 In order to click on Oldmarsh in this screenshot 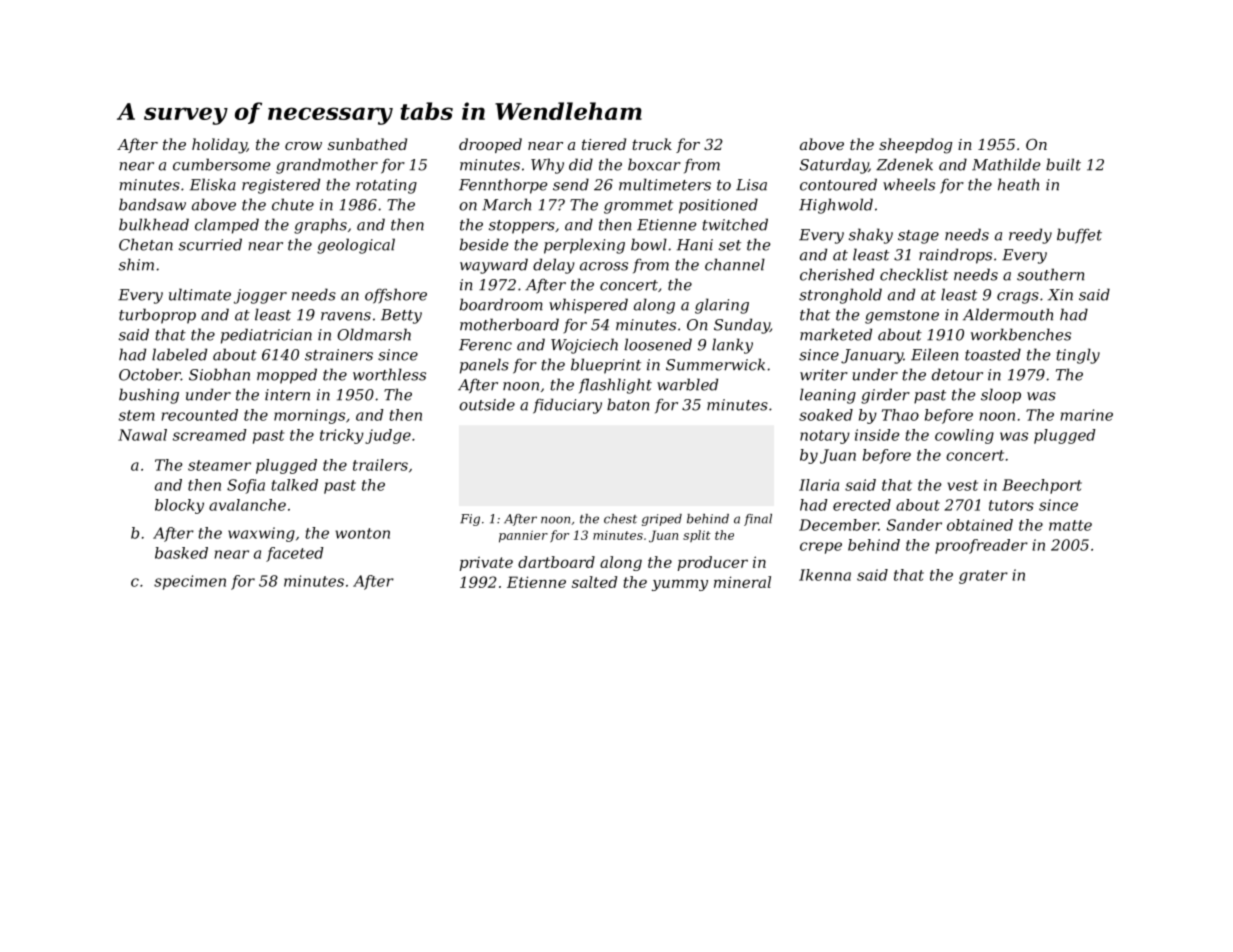, I will do `click(374, 334)`.
